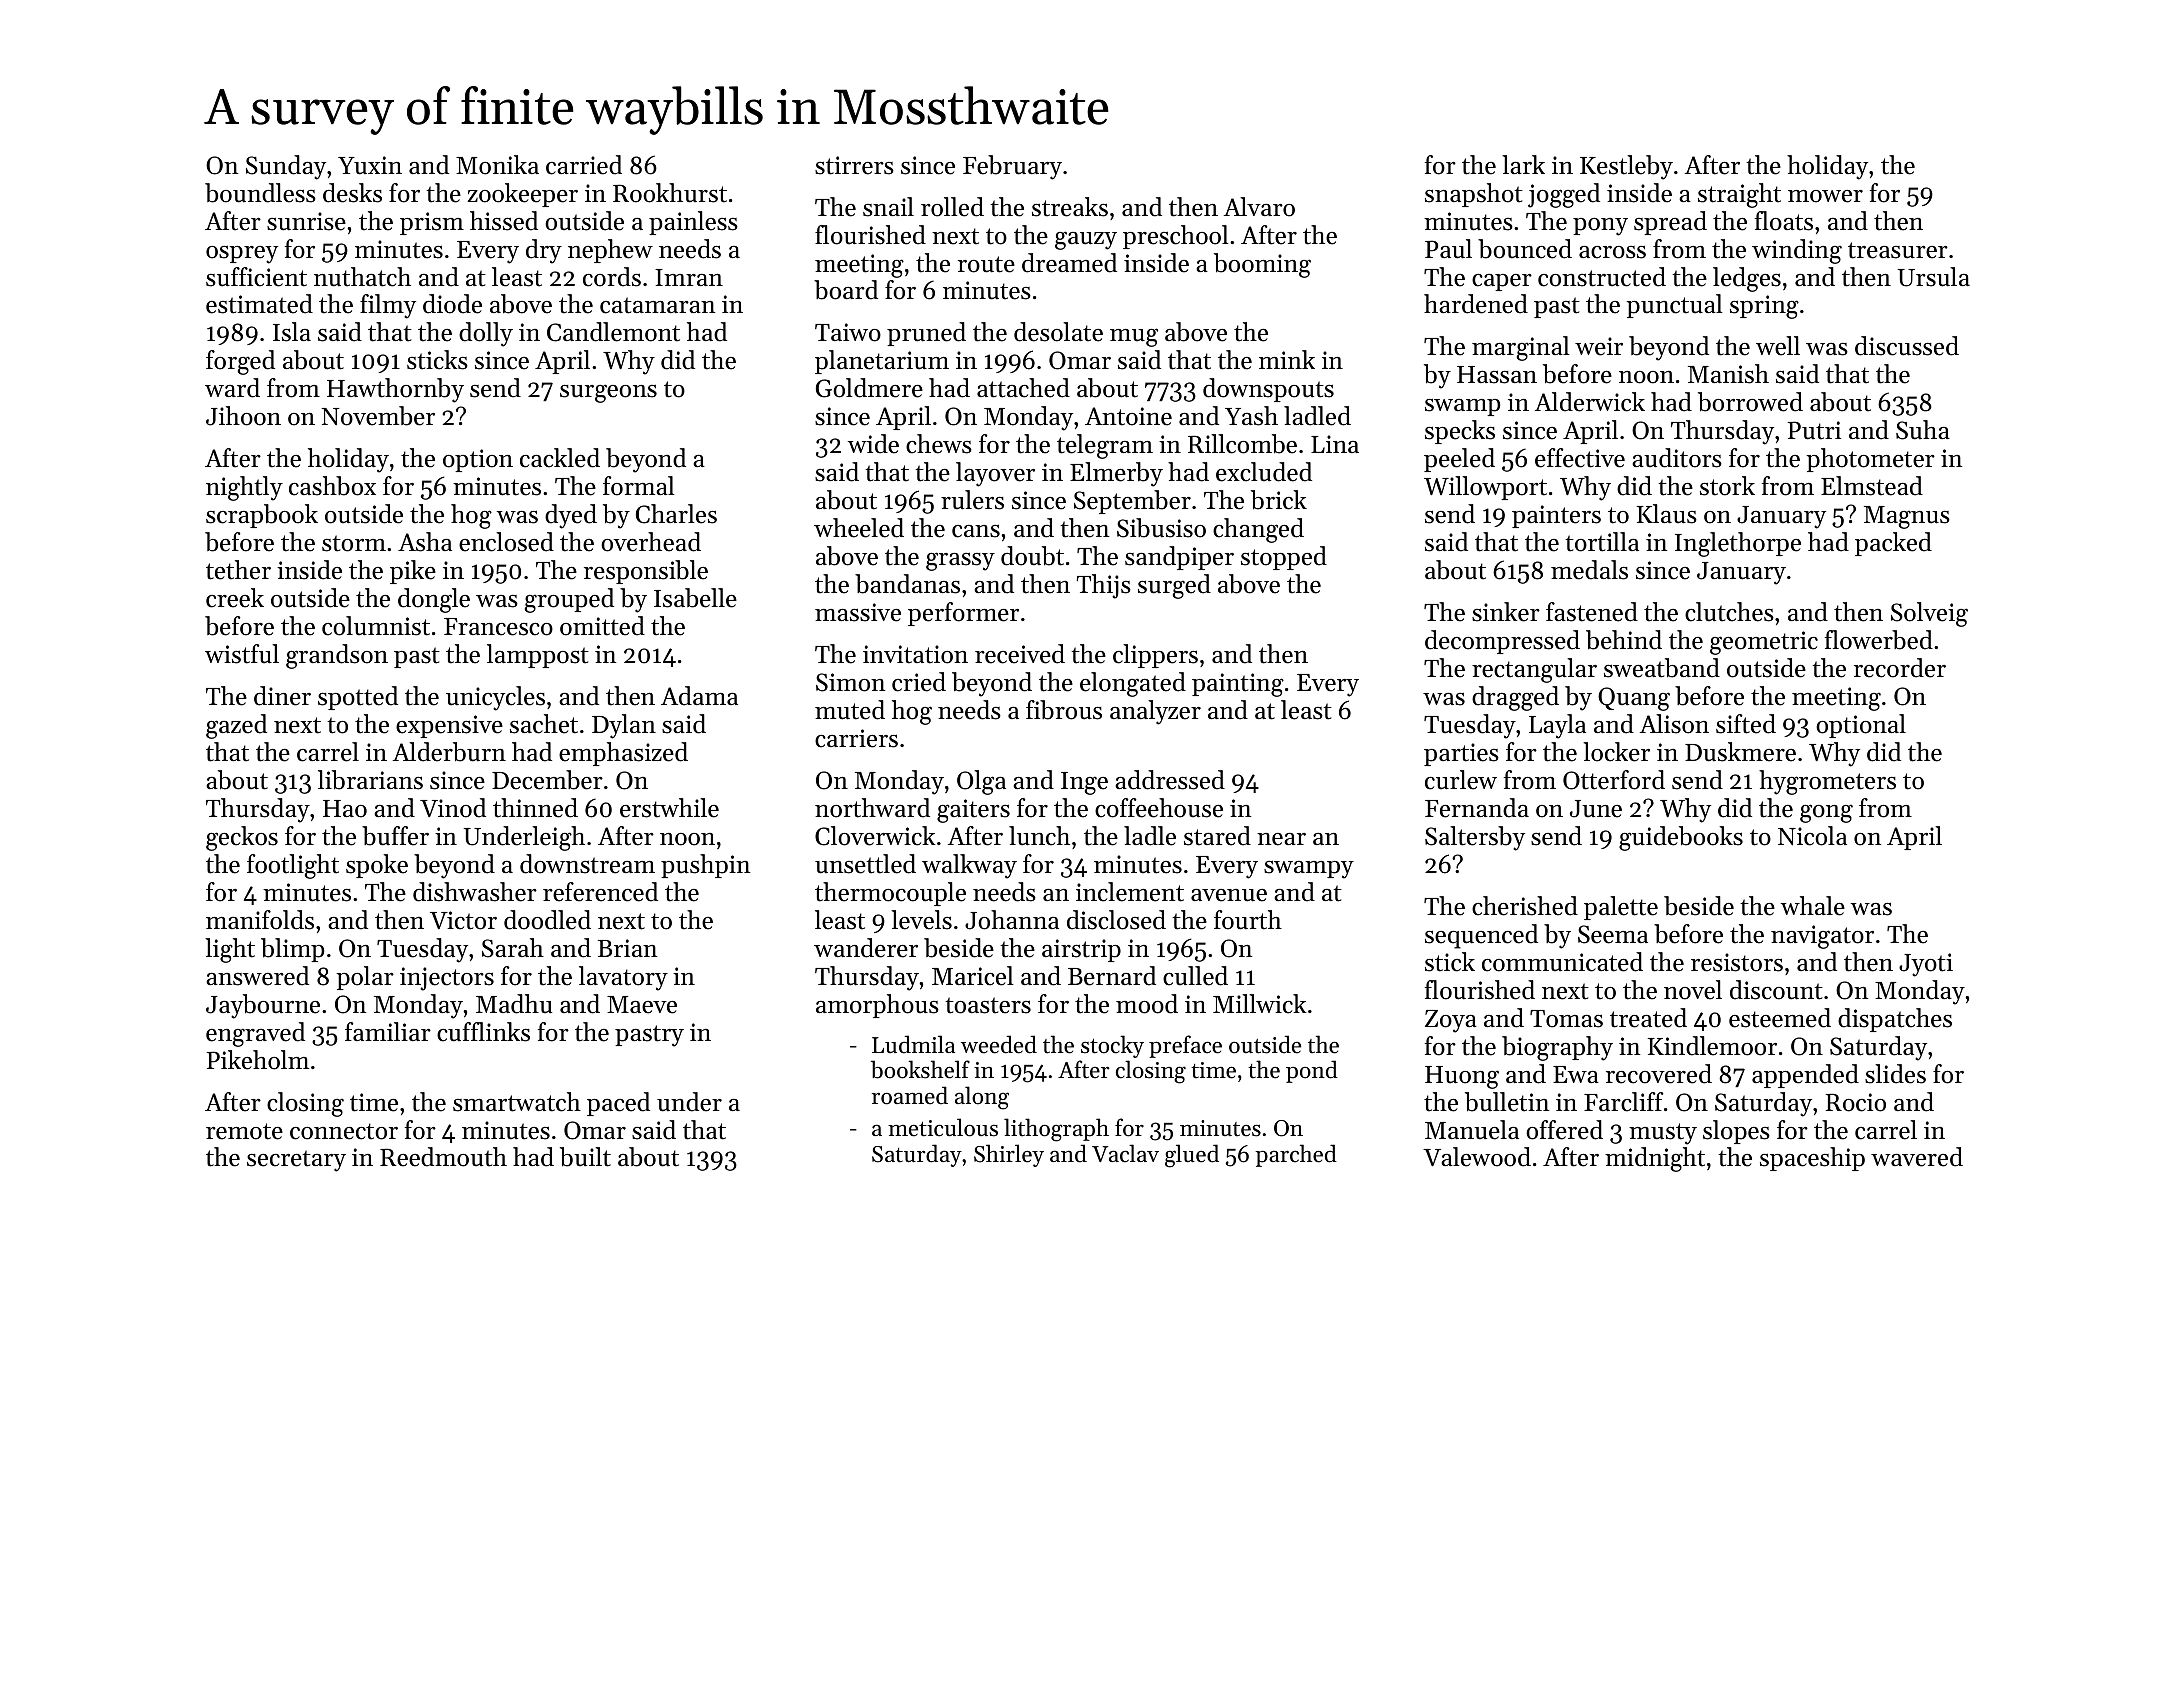 The height and width of the screenshot is (1683, 2178). I want to click on parched, so click(1296, 1155).
